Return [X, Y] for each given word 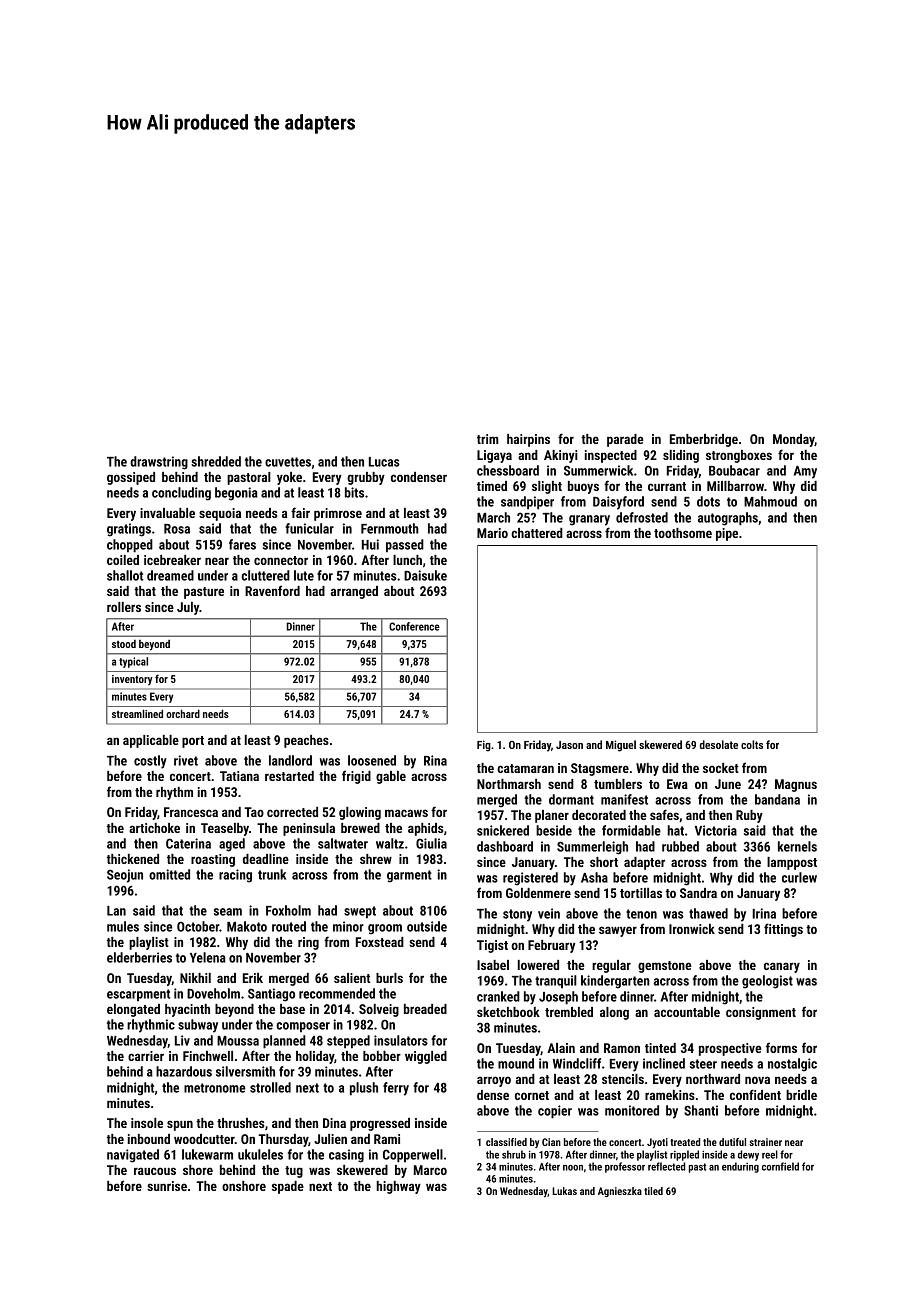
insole [147, 1123]
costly [150, 762]
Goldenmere [538, 893]
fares [242, 544]
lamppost [792, 863]
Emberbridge [704, 440]
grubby [366, 478]
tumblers [618, 784]
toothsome [683, 533]
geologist [767, 982]
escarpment [138, 995]
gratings [129, 530]
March [493, 517]
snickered [503, 830]
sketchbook [508, 1012]
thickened [133, 859]
